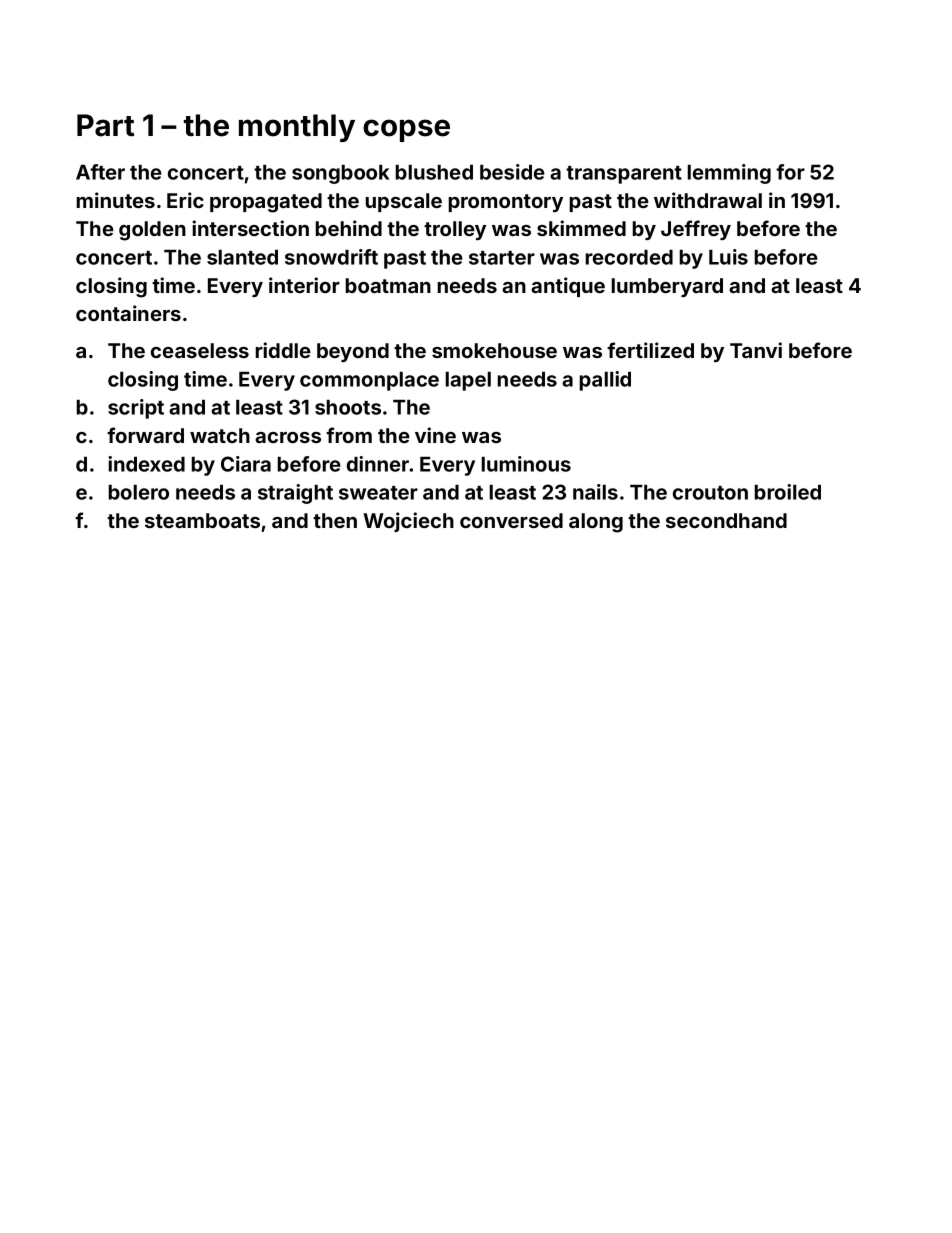  I want to click on Eric, so click(185, 200).
